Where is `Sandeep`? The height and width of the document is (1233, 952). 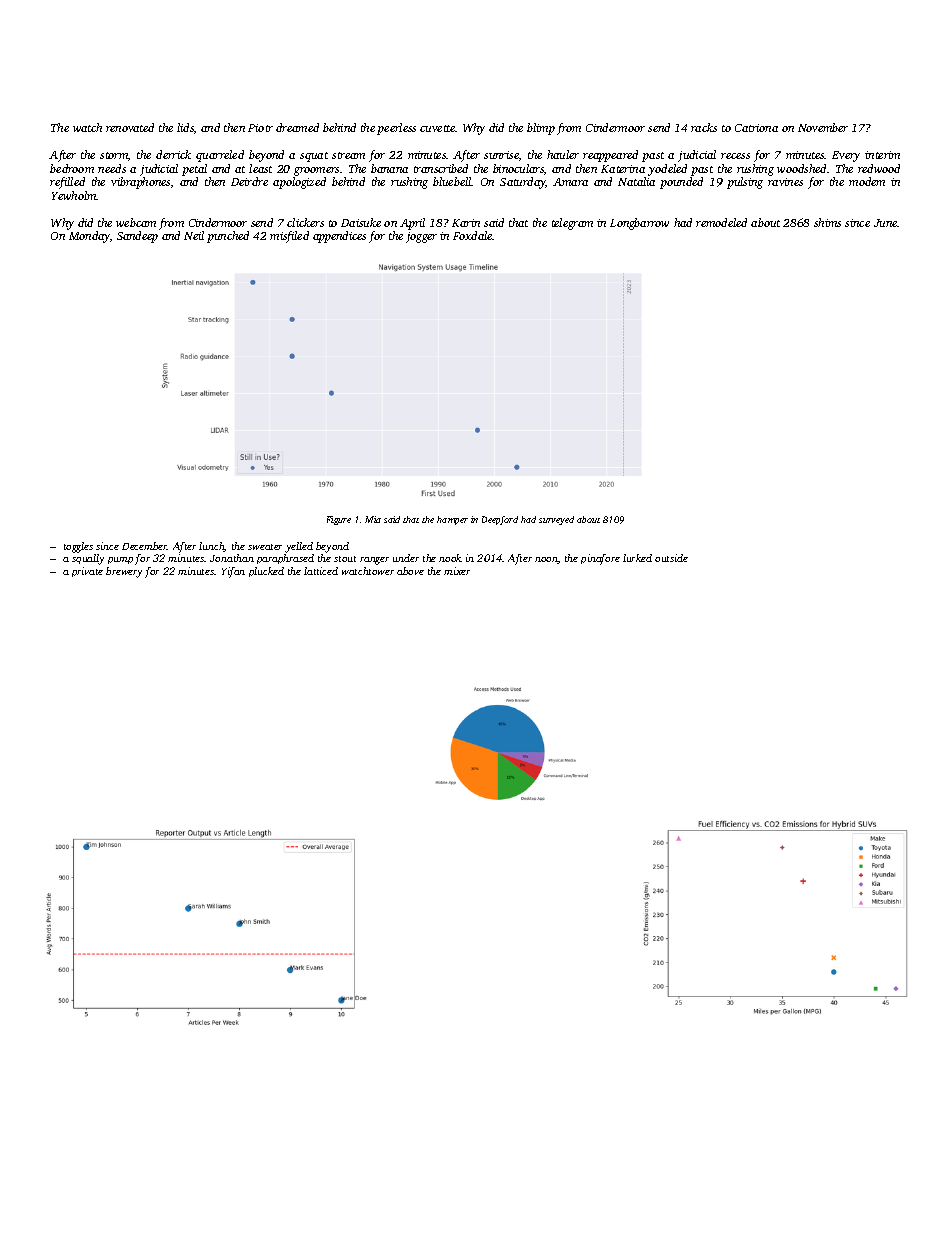 Sandeep is located at coordinates (137, 237).
